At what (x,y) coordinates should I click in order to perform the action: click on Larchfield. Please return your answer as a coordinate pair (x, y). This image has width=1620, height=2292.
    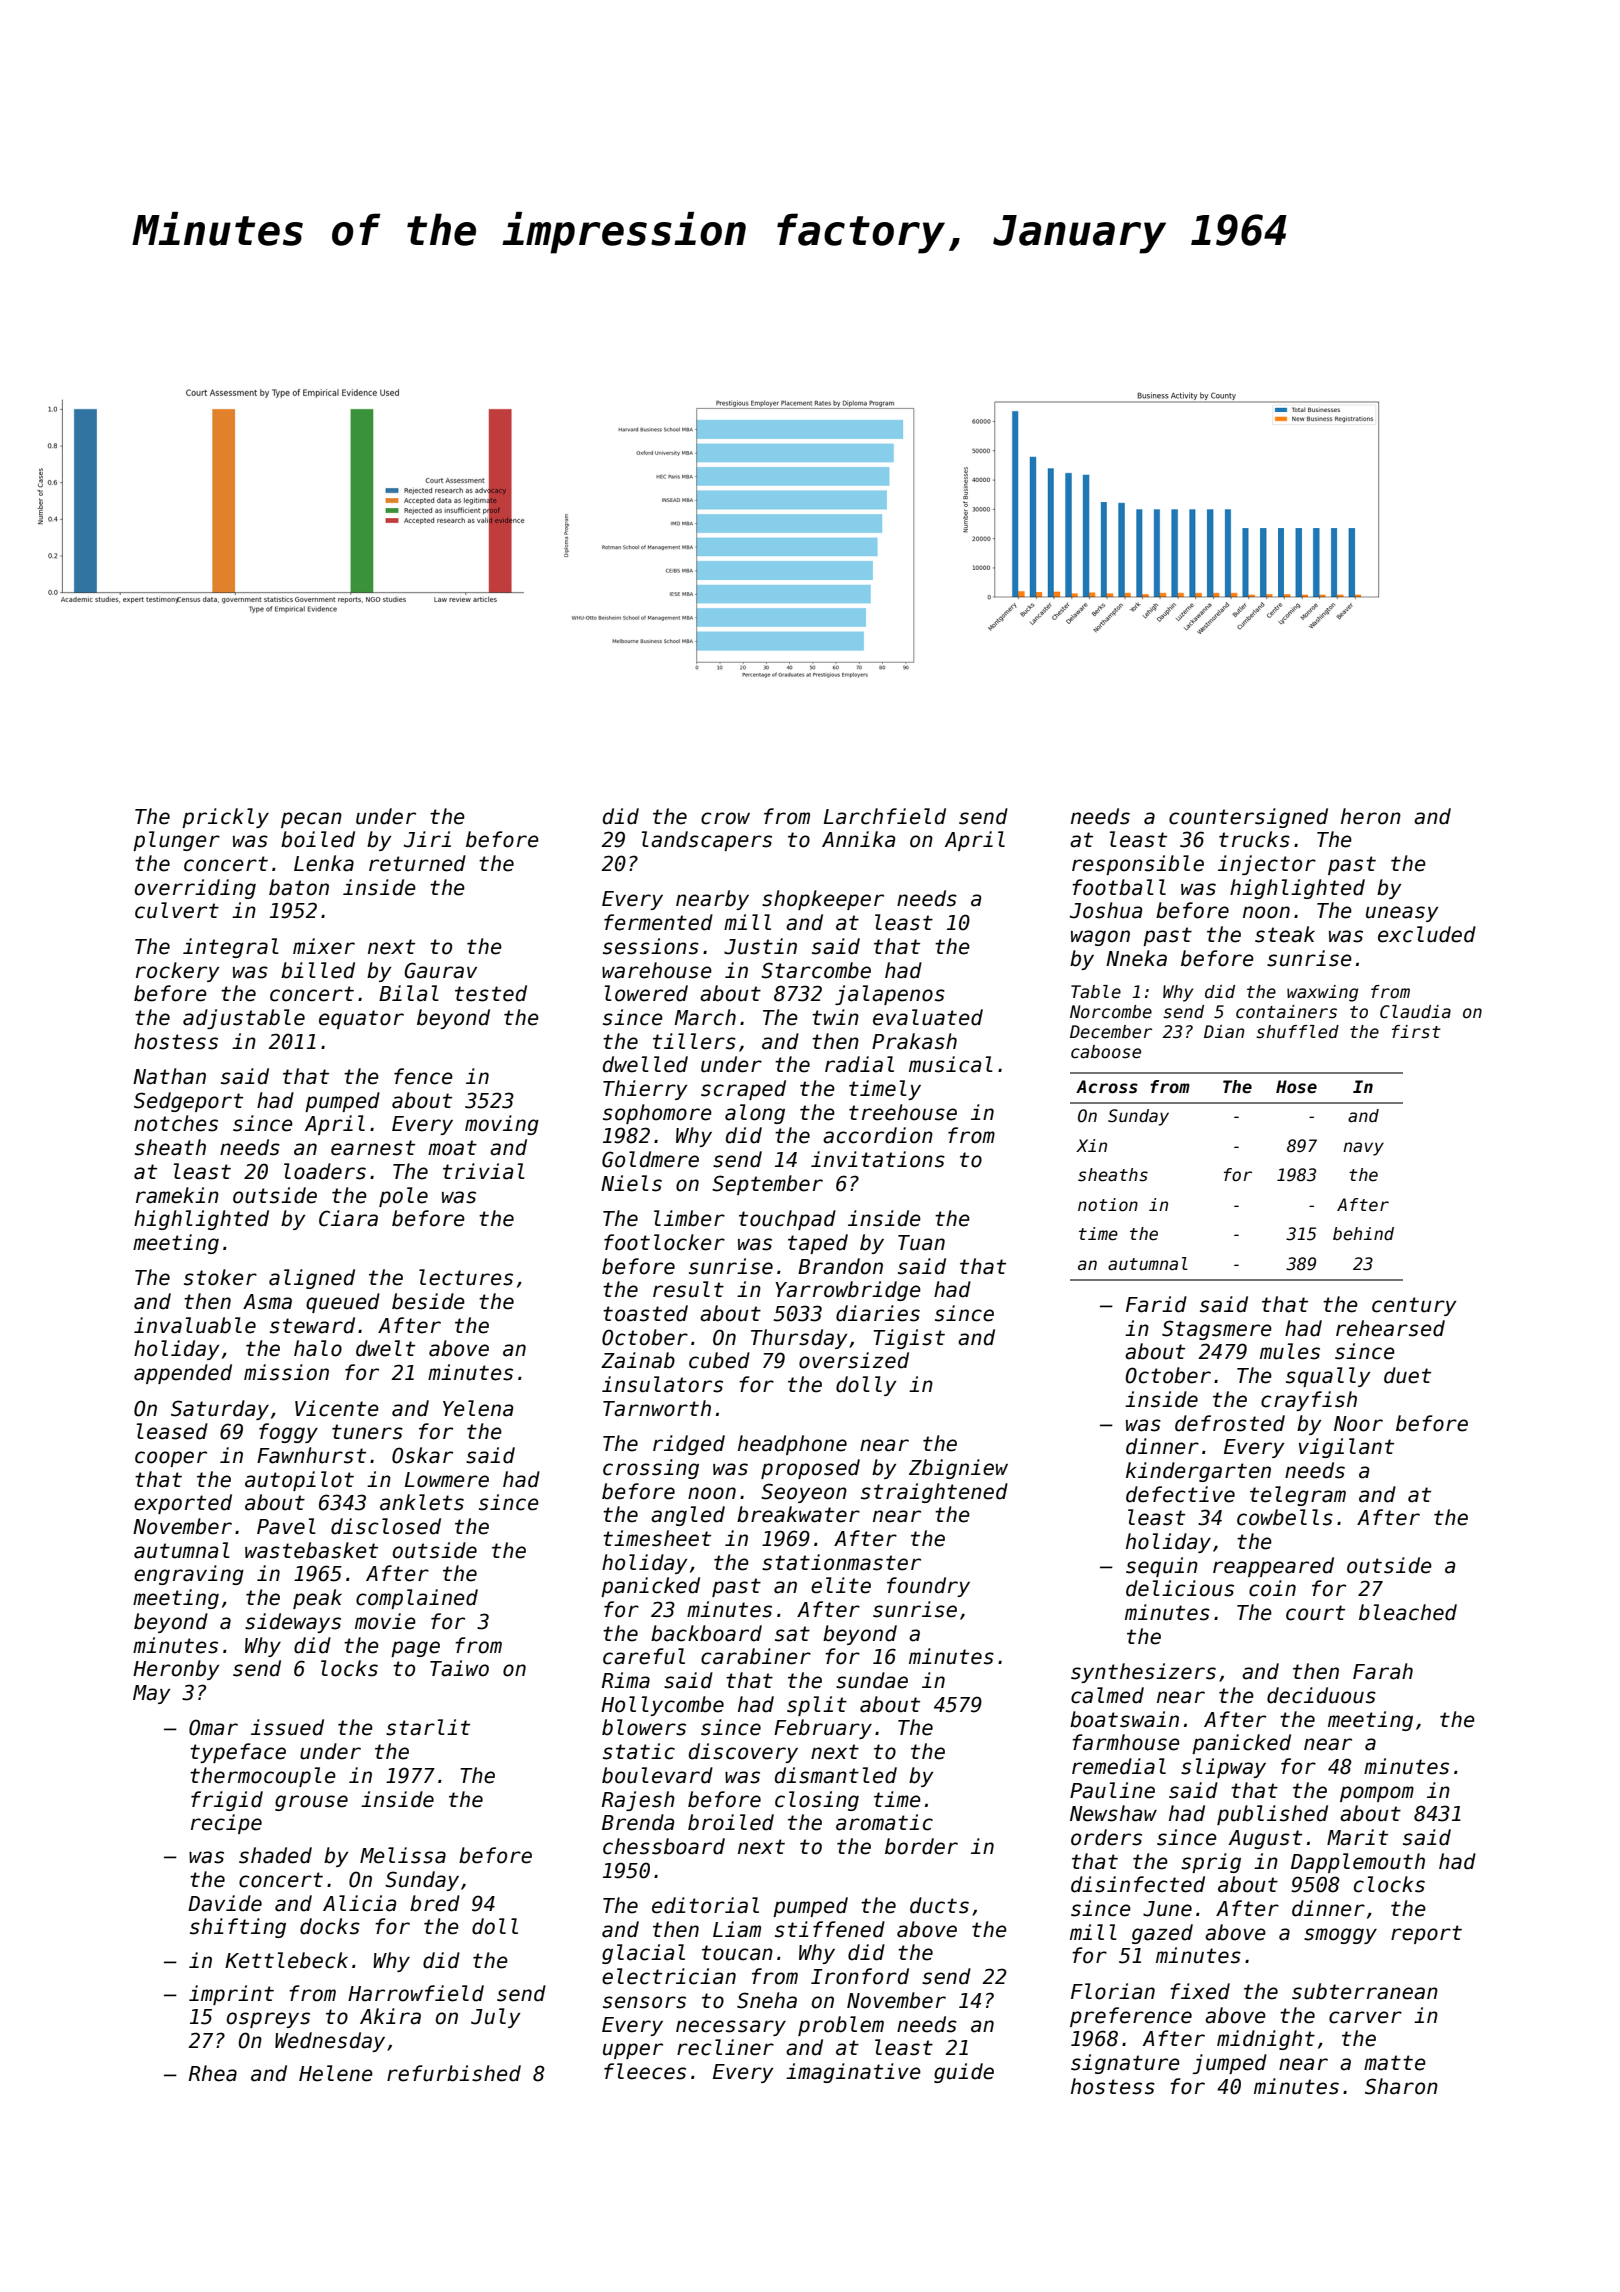
    Looking at the image, I should click on (885, 816).
